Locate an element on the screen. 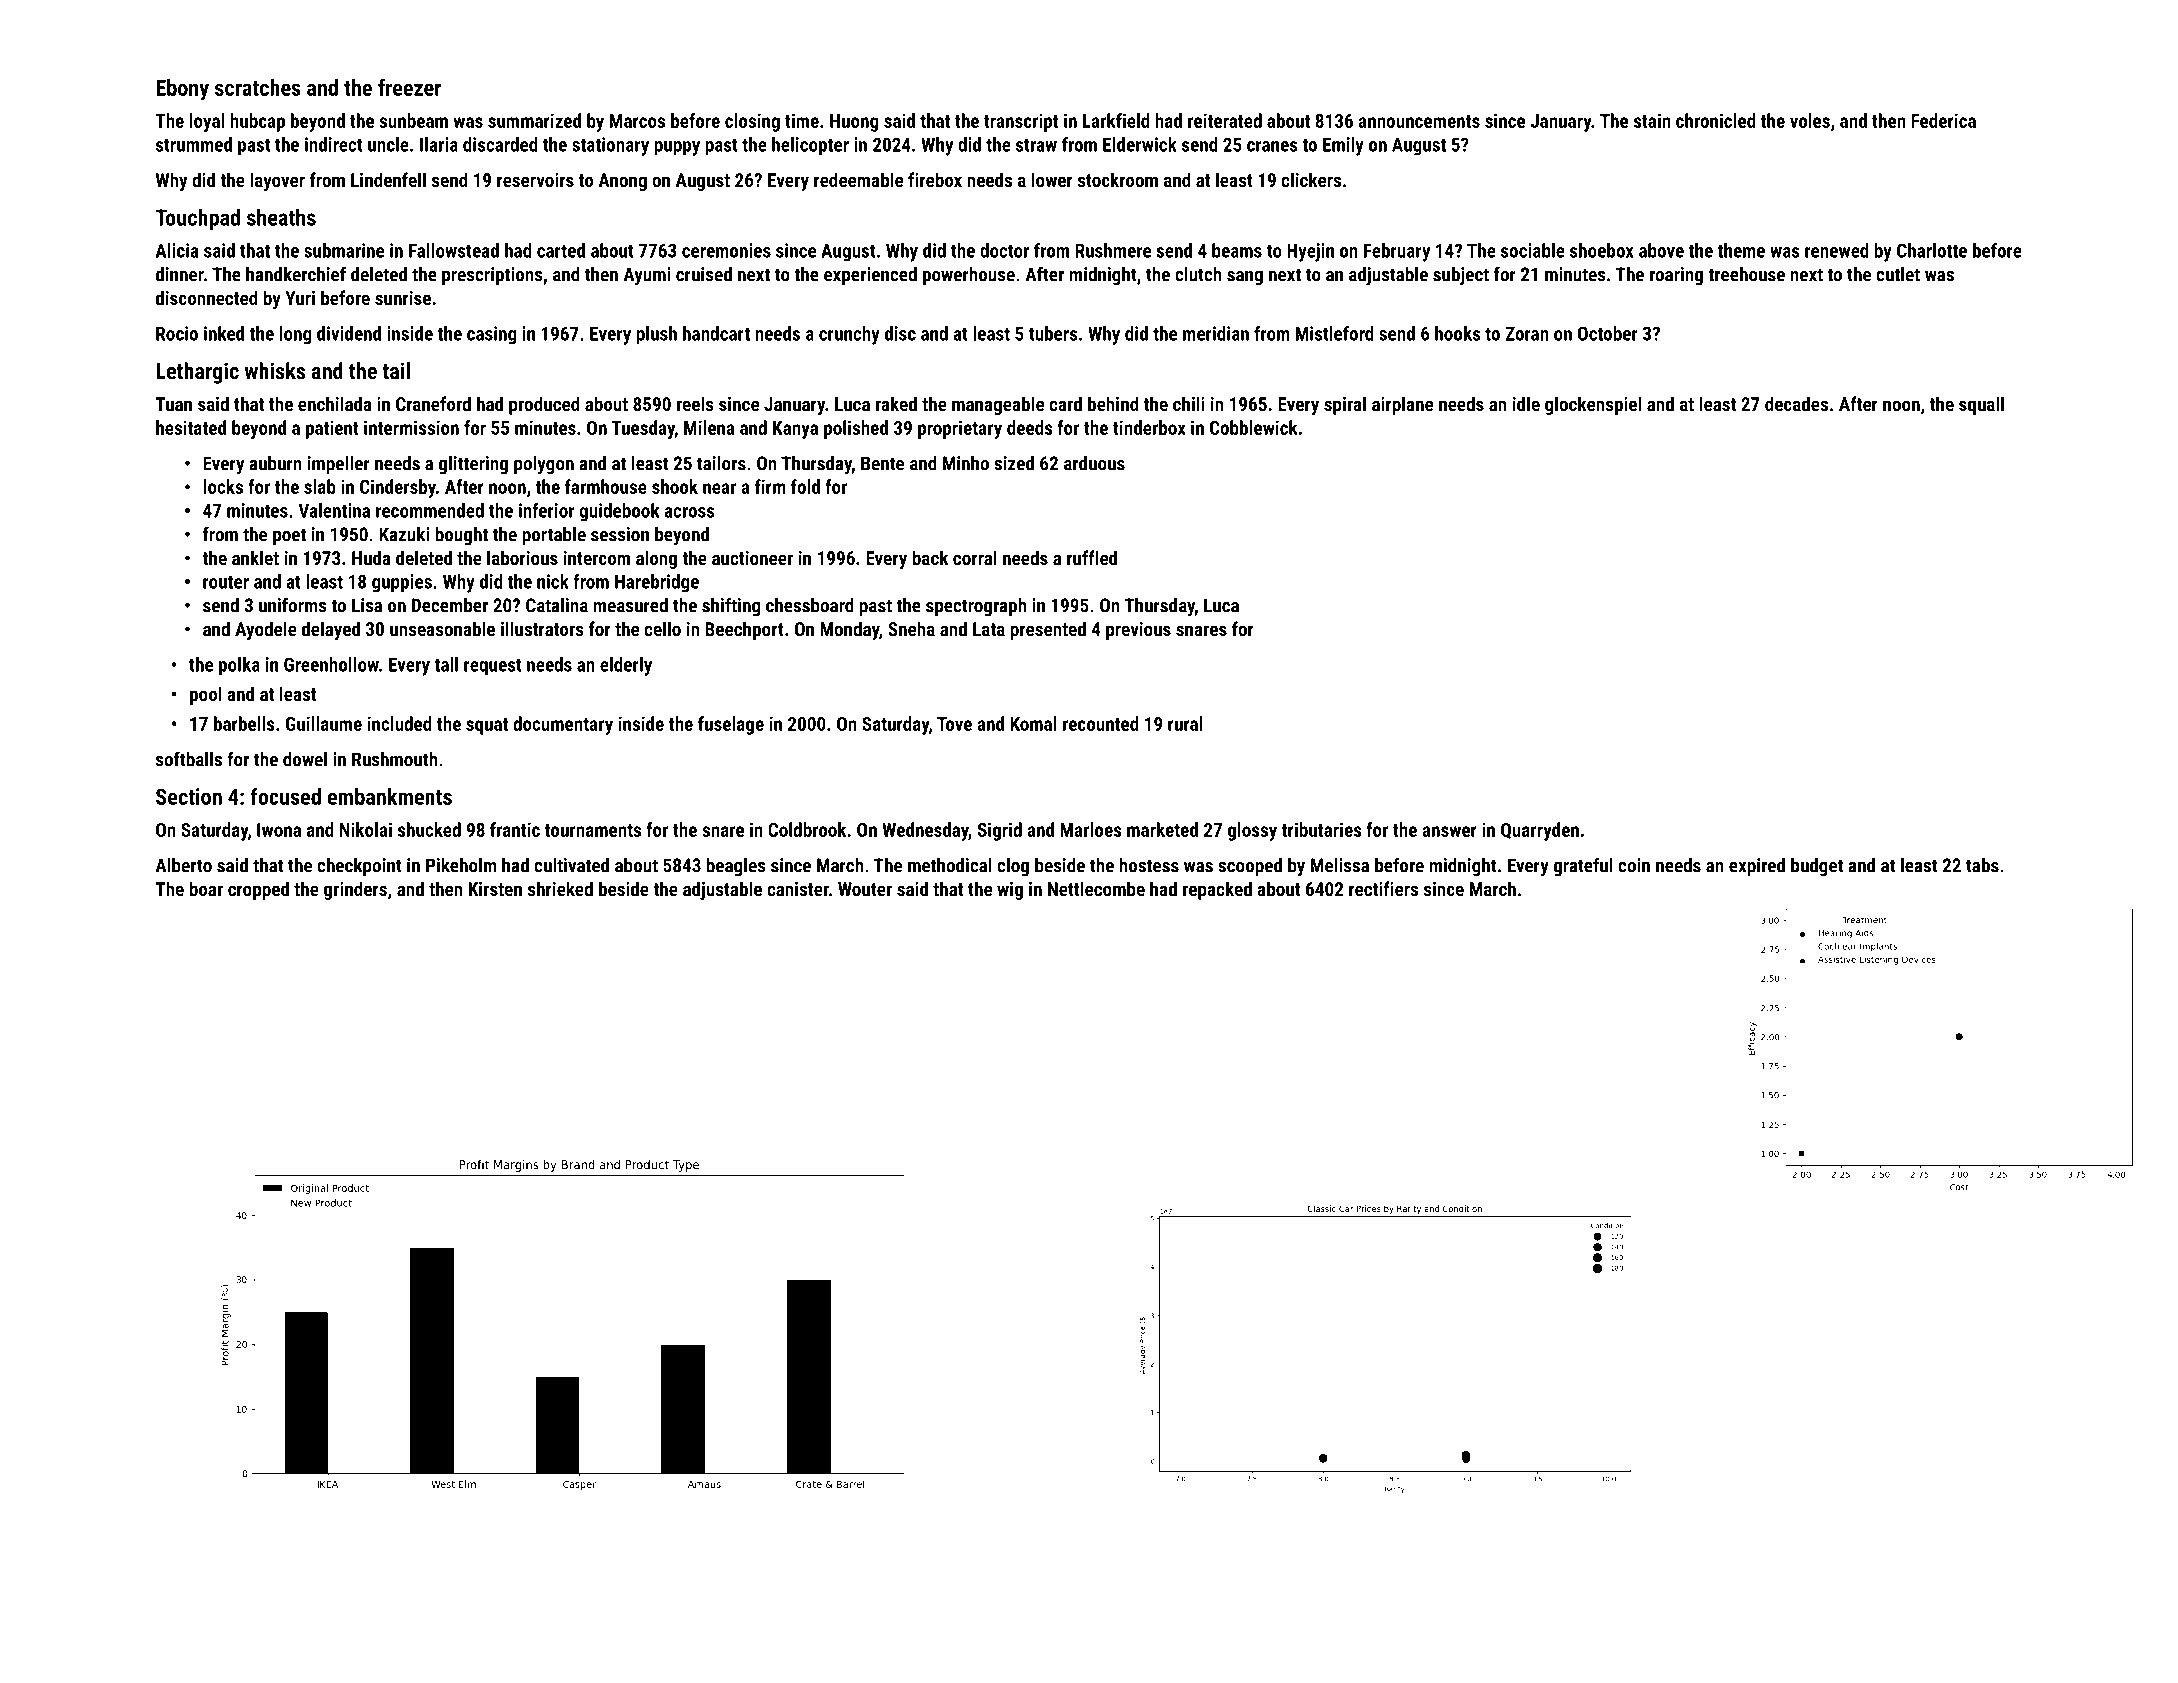 The image size is (2178, 1683). previous is located at coordinates (1138, 631).
